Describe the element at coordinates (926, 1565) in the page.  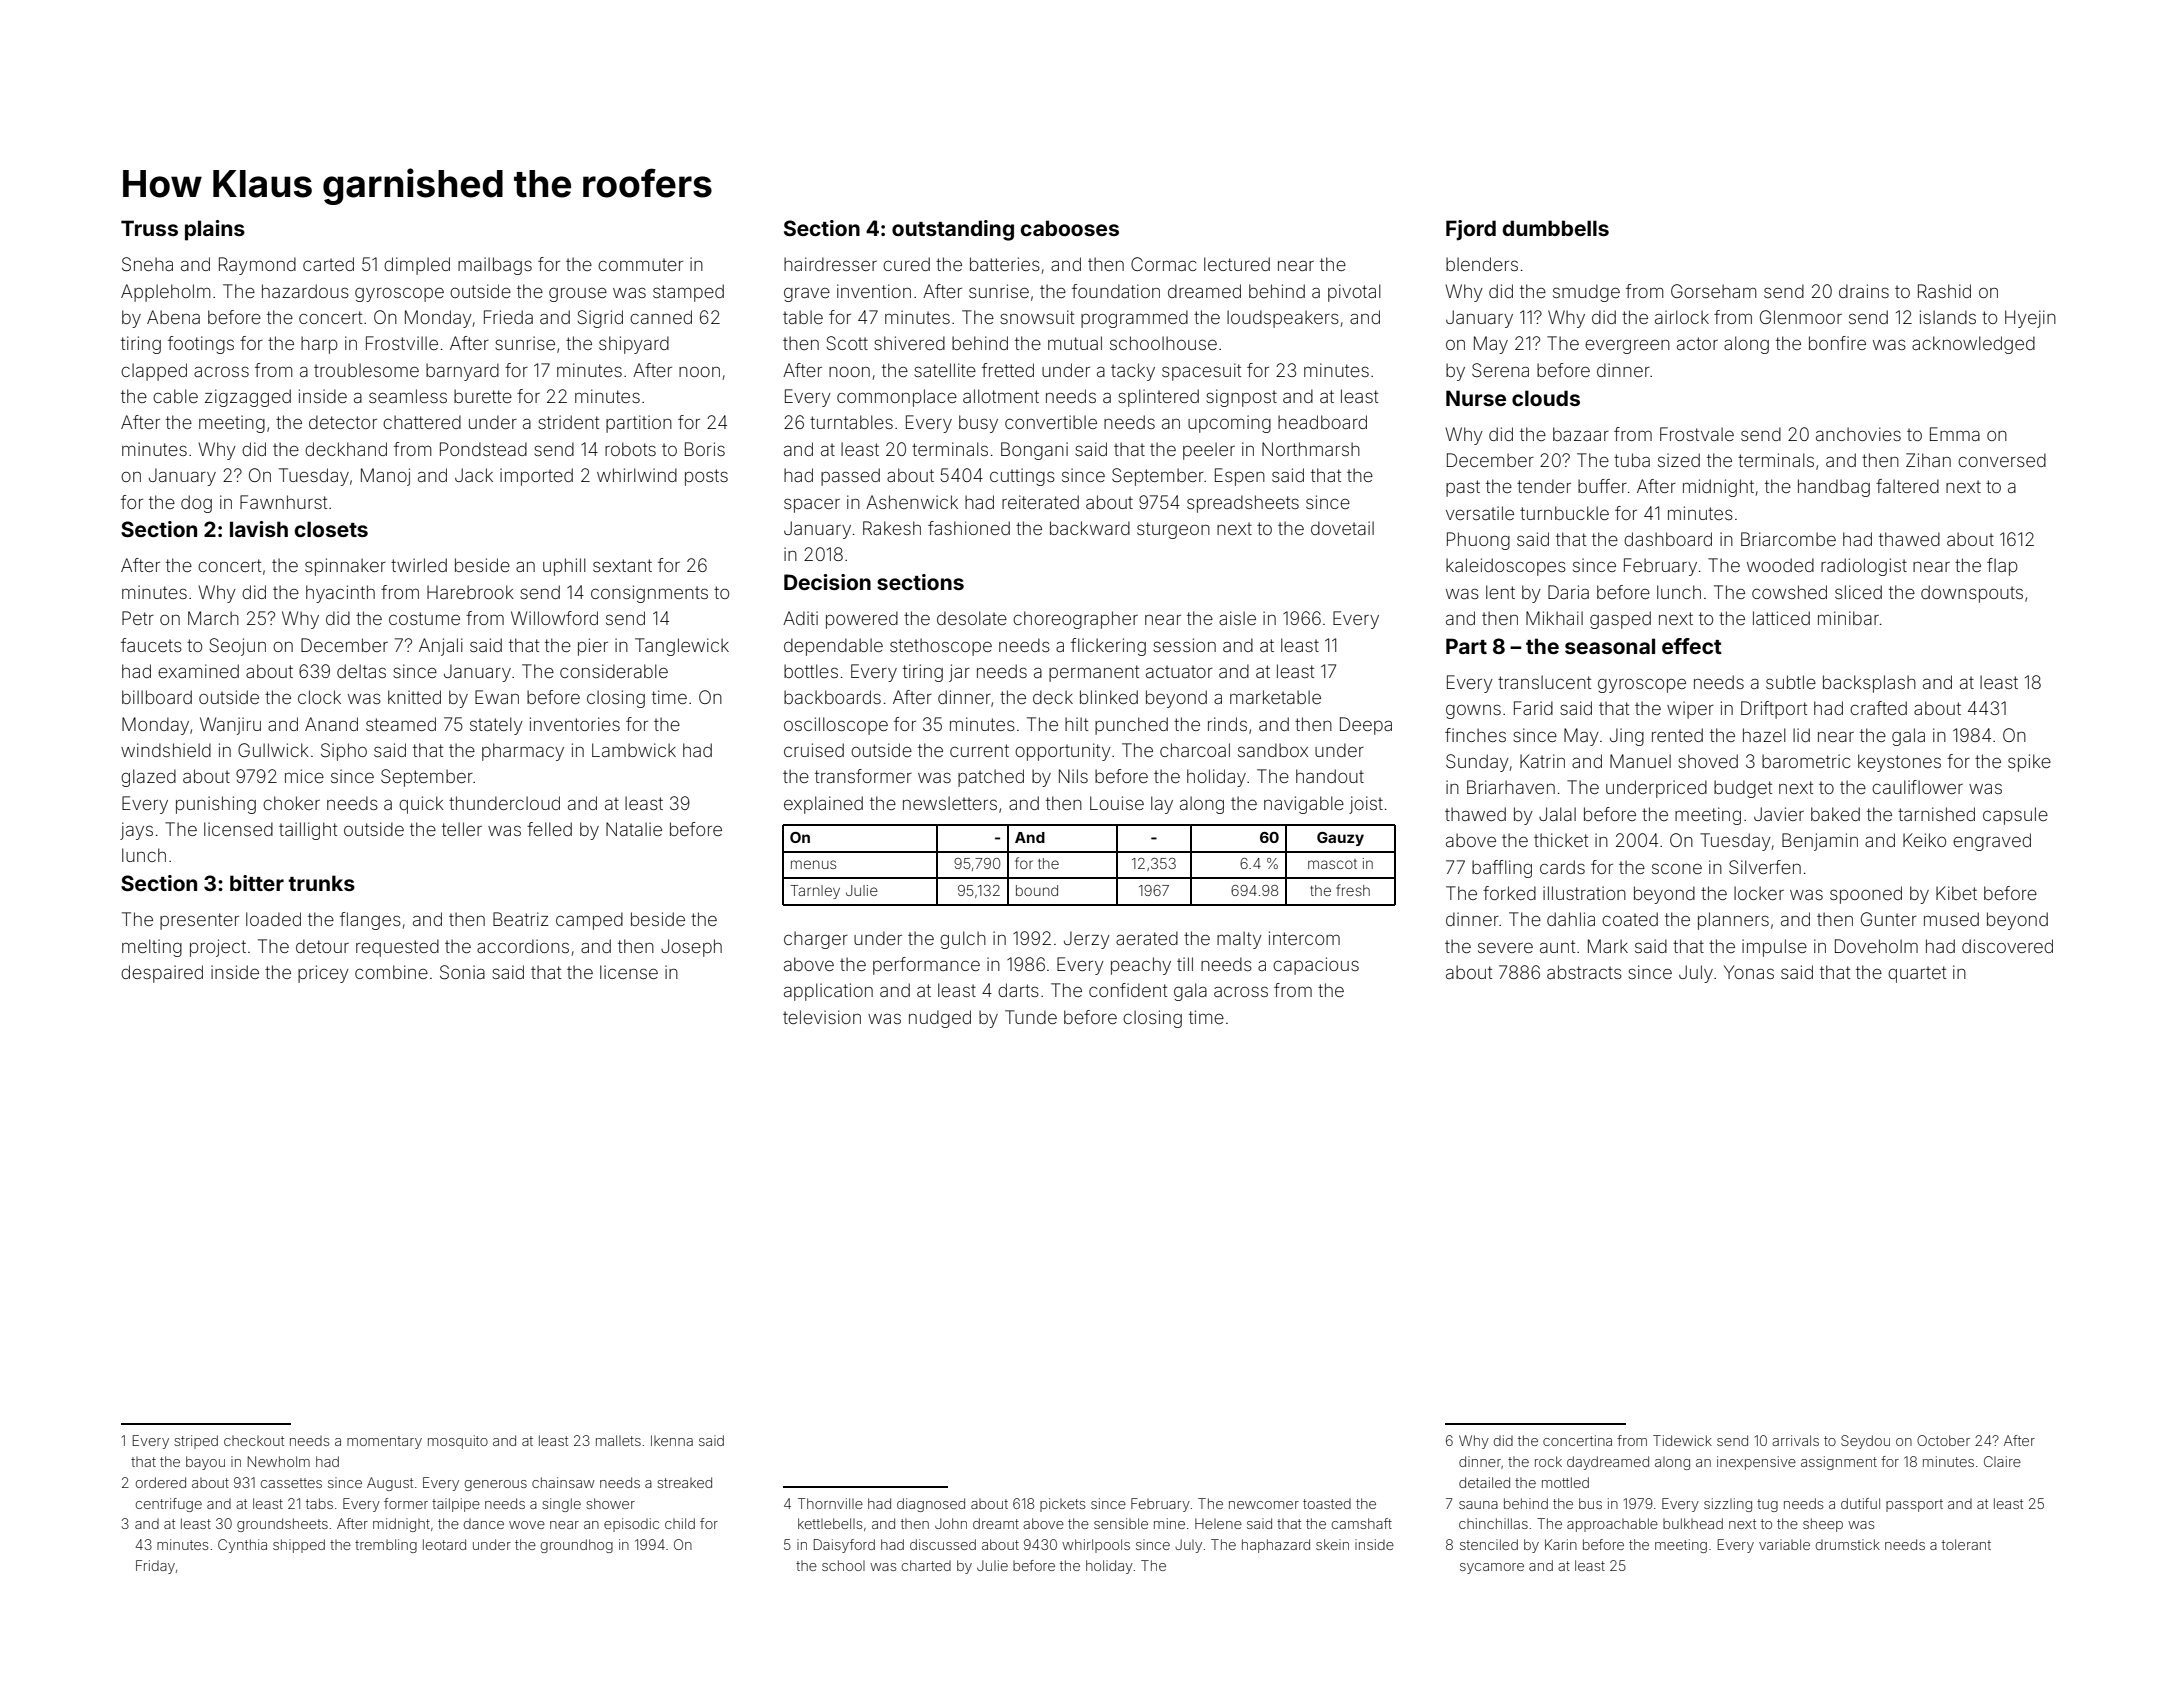
I see `charted` at that location.
